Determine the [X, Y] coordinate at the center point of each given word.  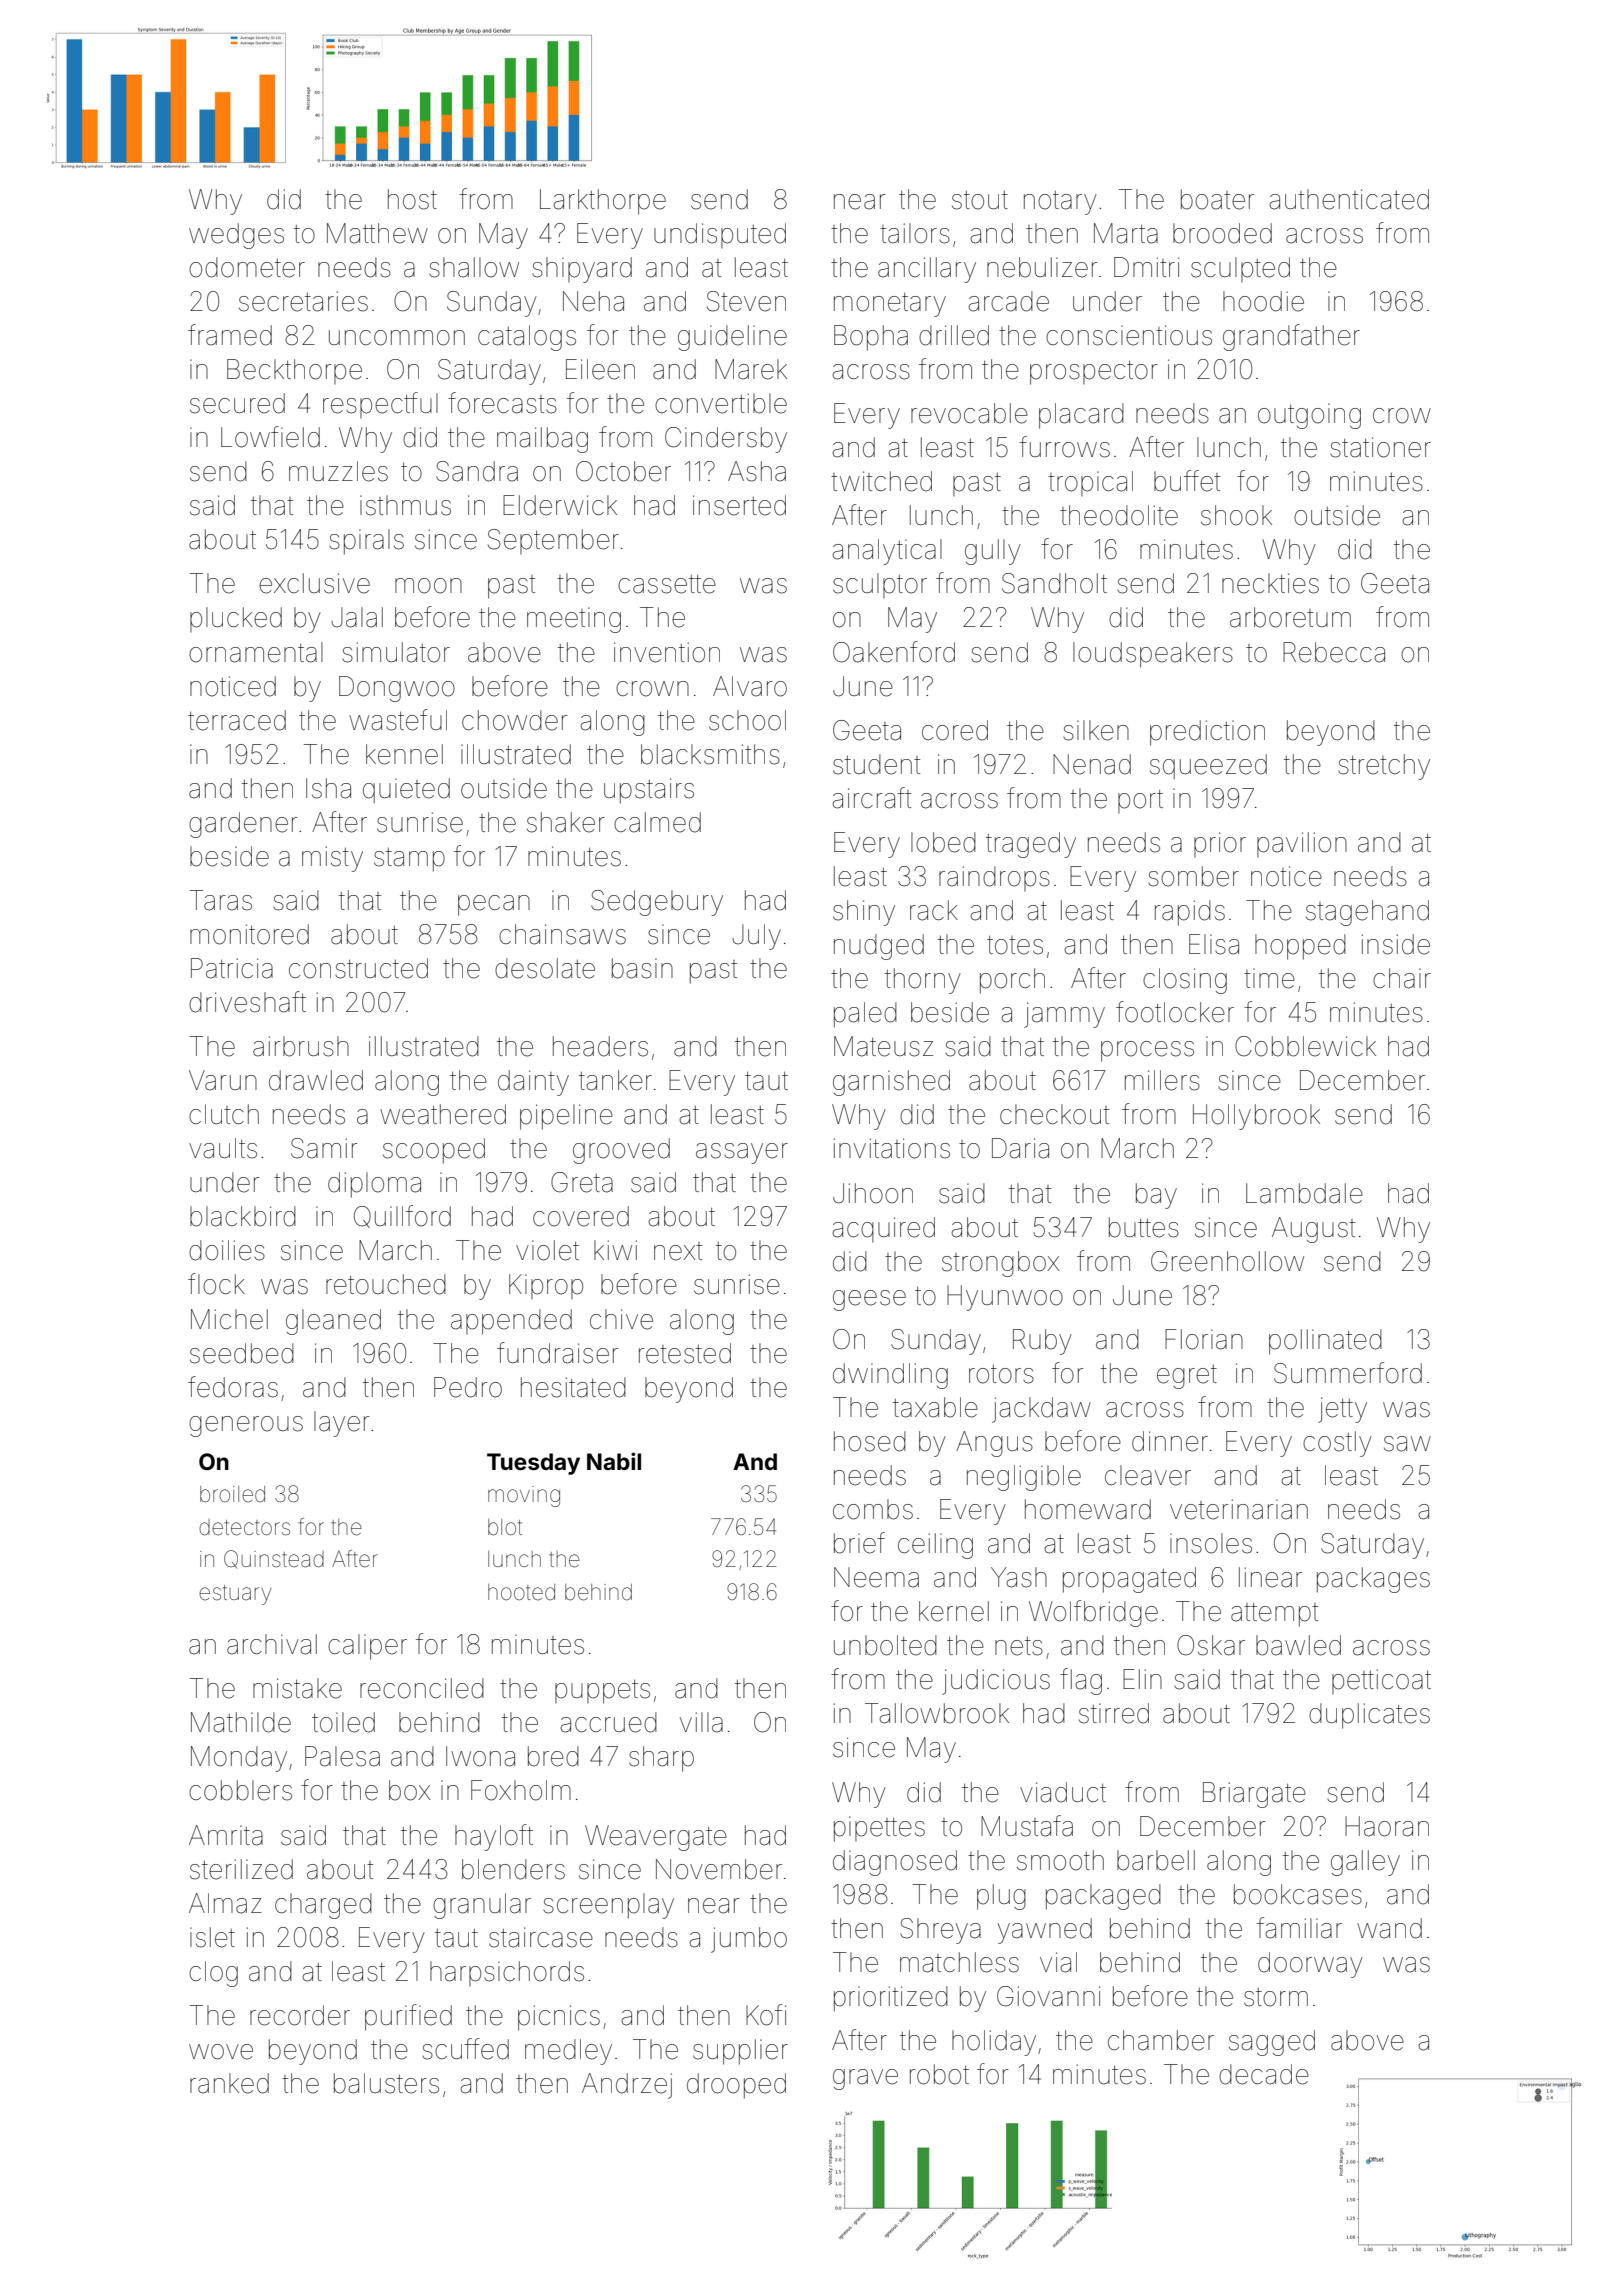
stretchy [1384, 767]
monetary [890, 305]
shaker [566, 822]
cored [955, 730]
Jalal [357, 617]
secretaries [303, 301]
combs [873, 1509]
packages [1373, 1580]
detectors [244, 1527]
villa [701, 1722]
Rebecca [1334, 652]
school [747, 720]
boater [1218, 199]
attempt [1274, 1615]
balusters [386, 2083]
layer [342, 1424]
